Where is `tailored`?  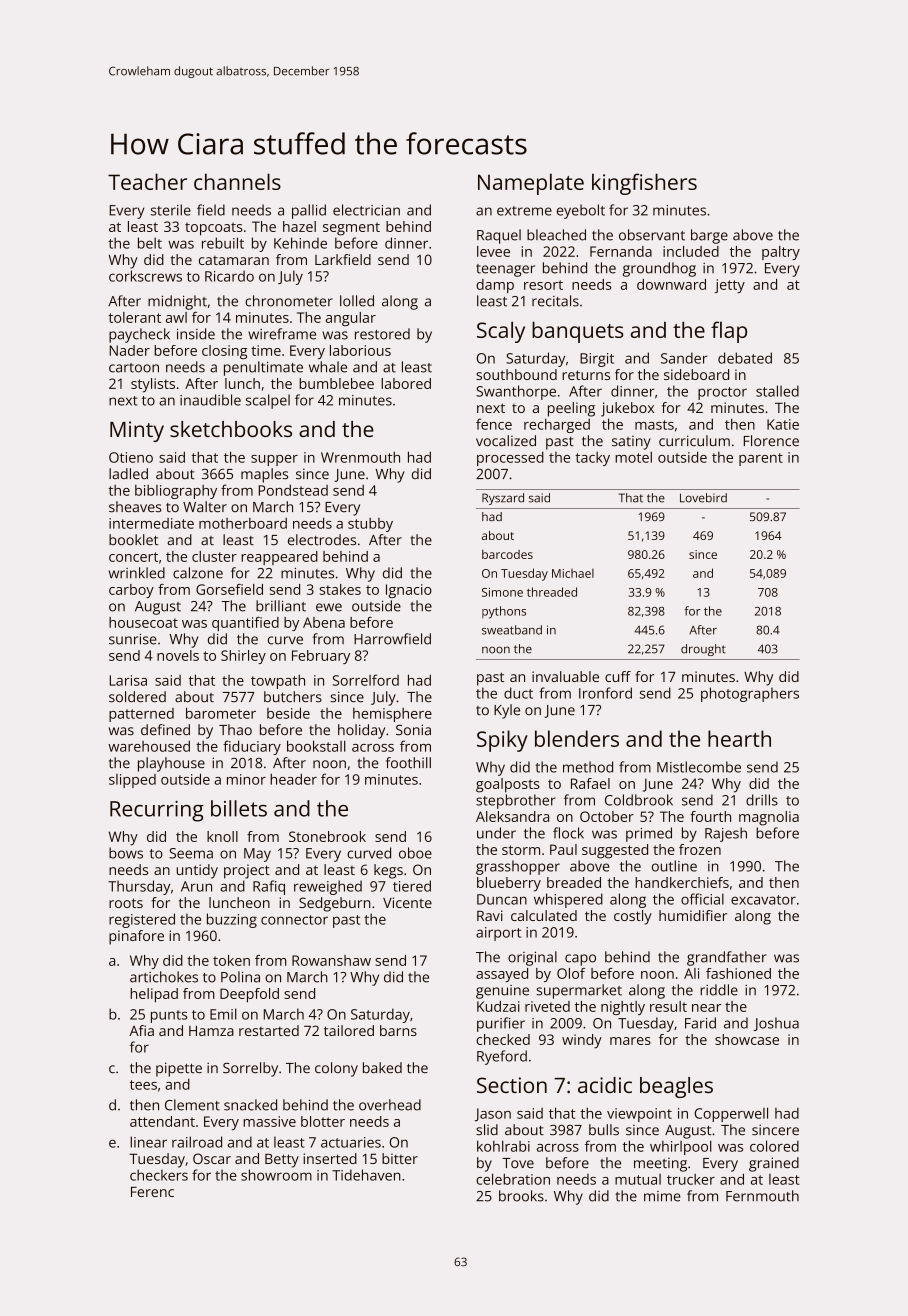
tailored is located at coordinates (349, 1030).
